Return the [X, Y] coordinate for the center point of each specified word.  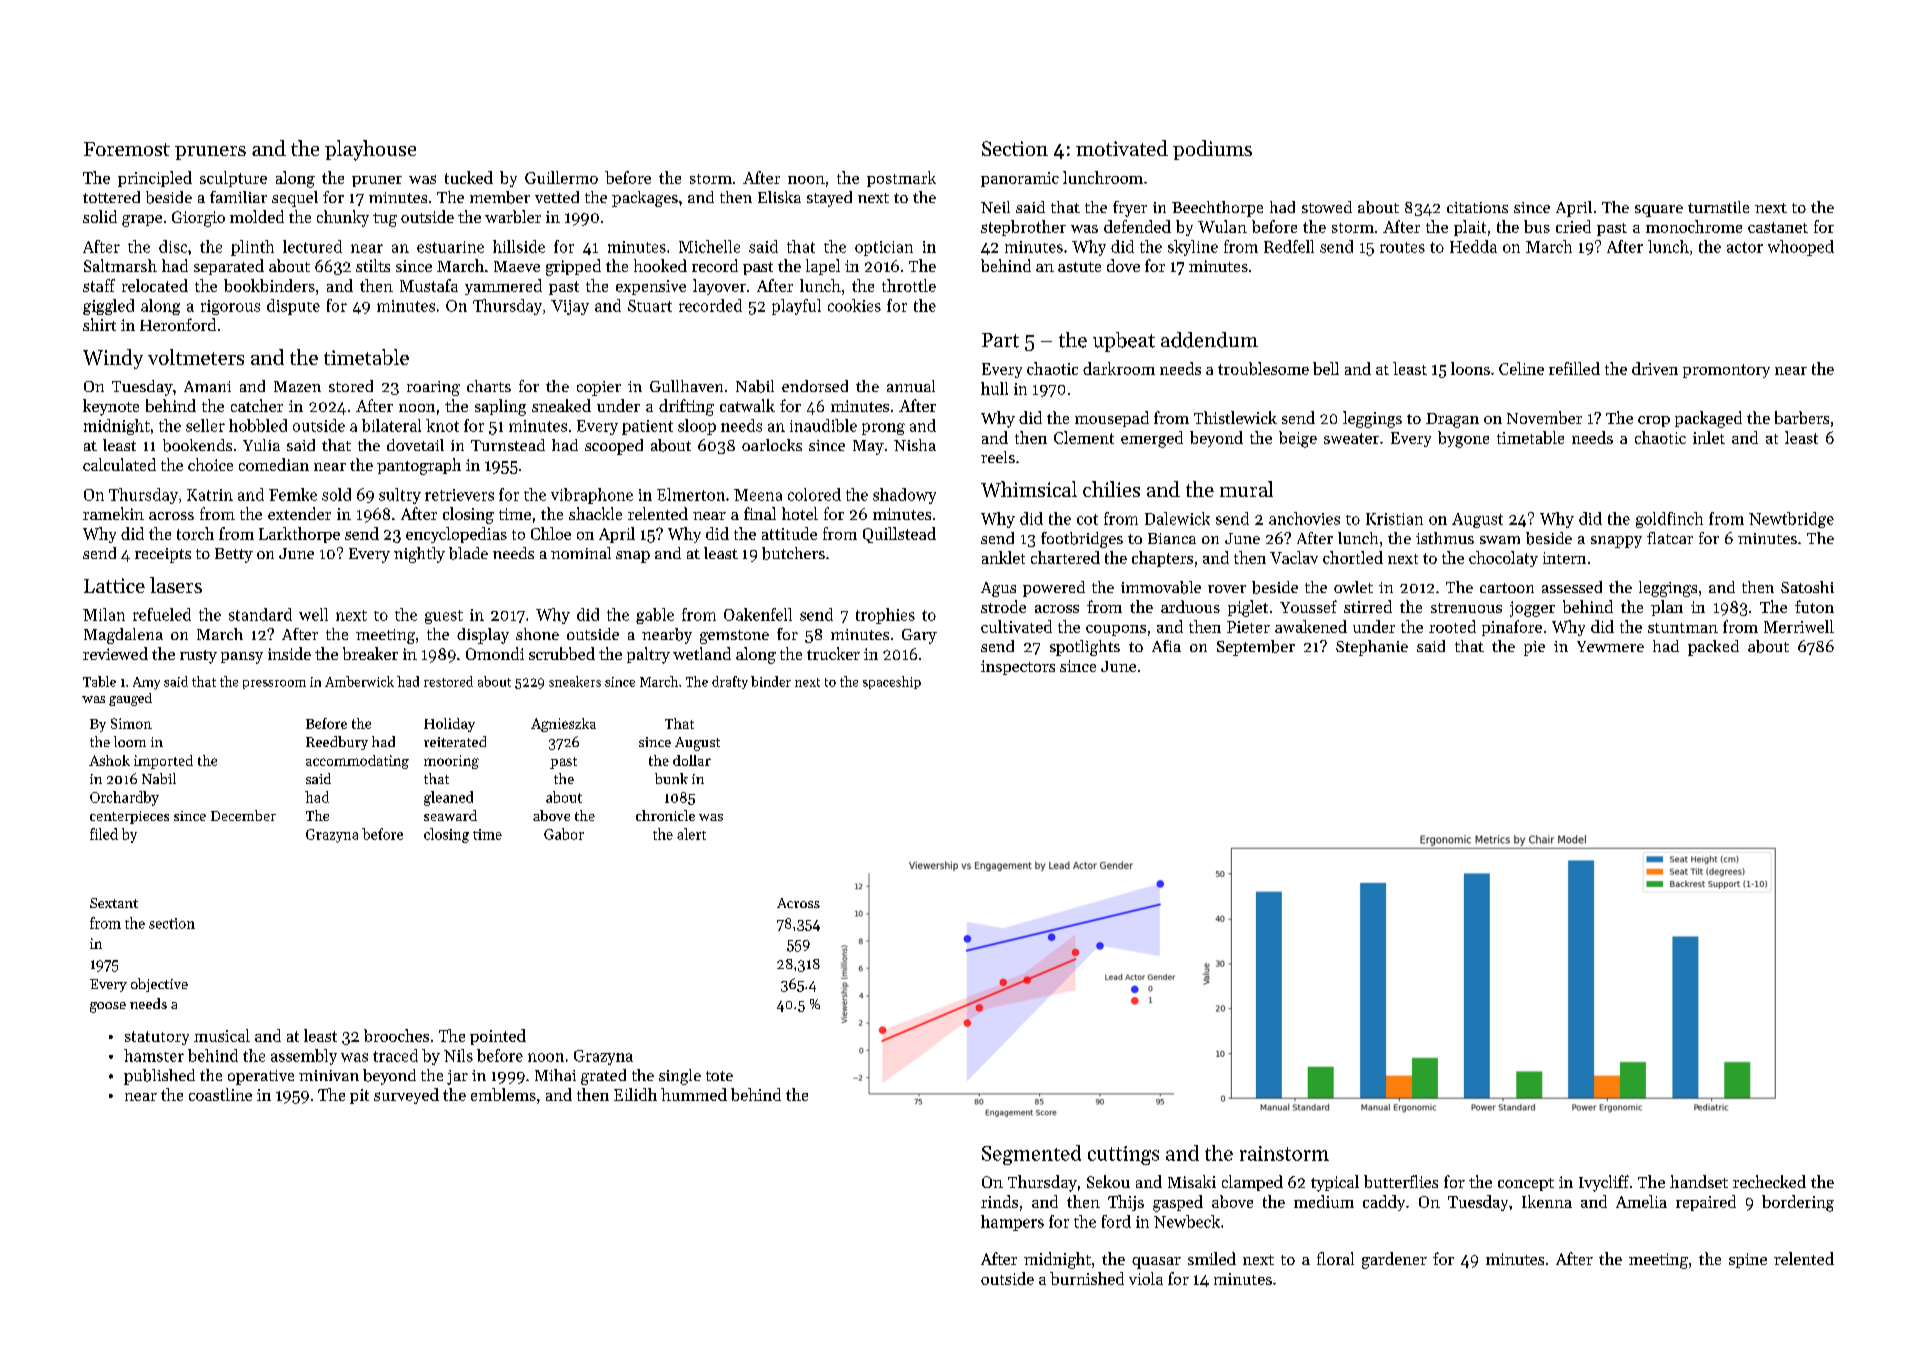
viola [1146, 1278]
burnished [1087, 1278]
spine [1748, 1260]
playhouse [370, 150]
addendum [1209, 340]
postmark [901, 179]
